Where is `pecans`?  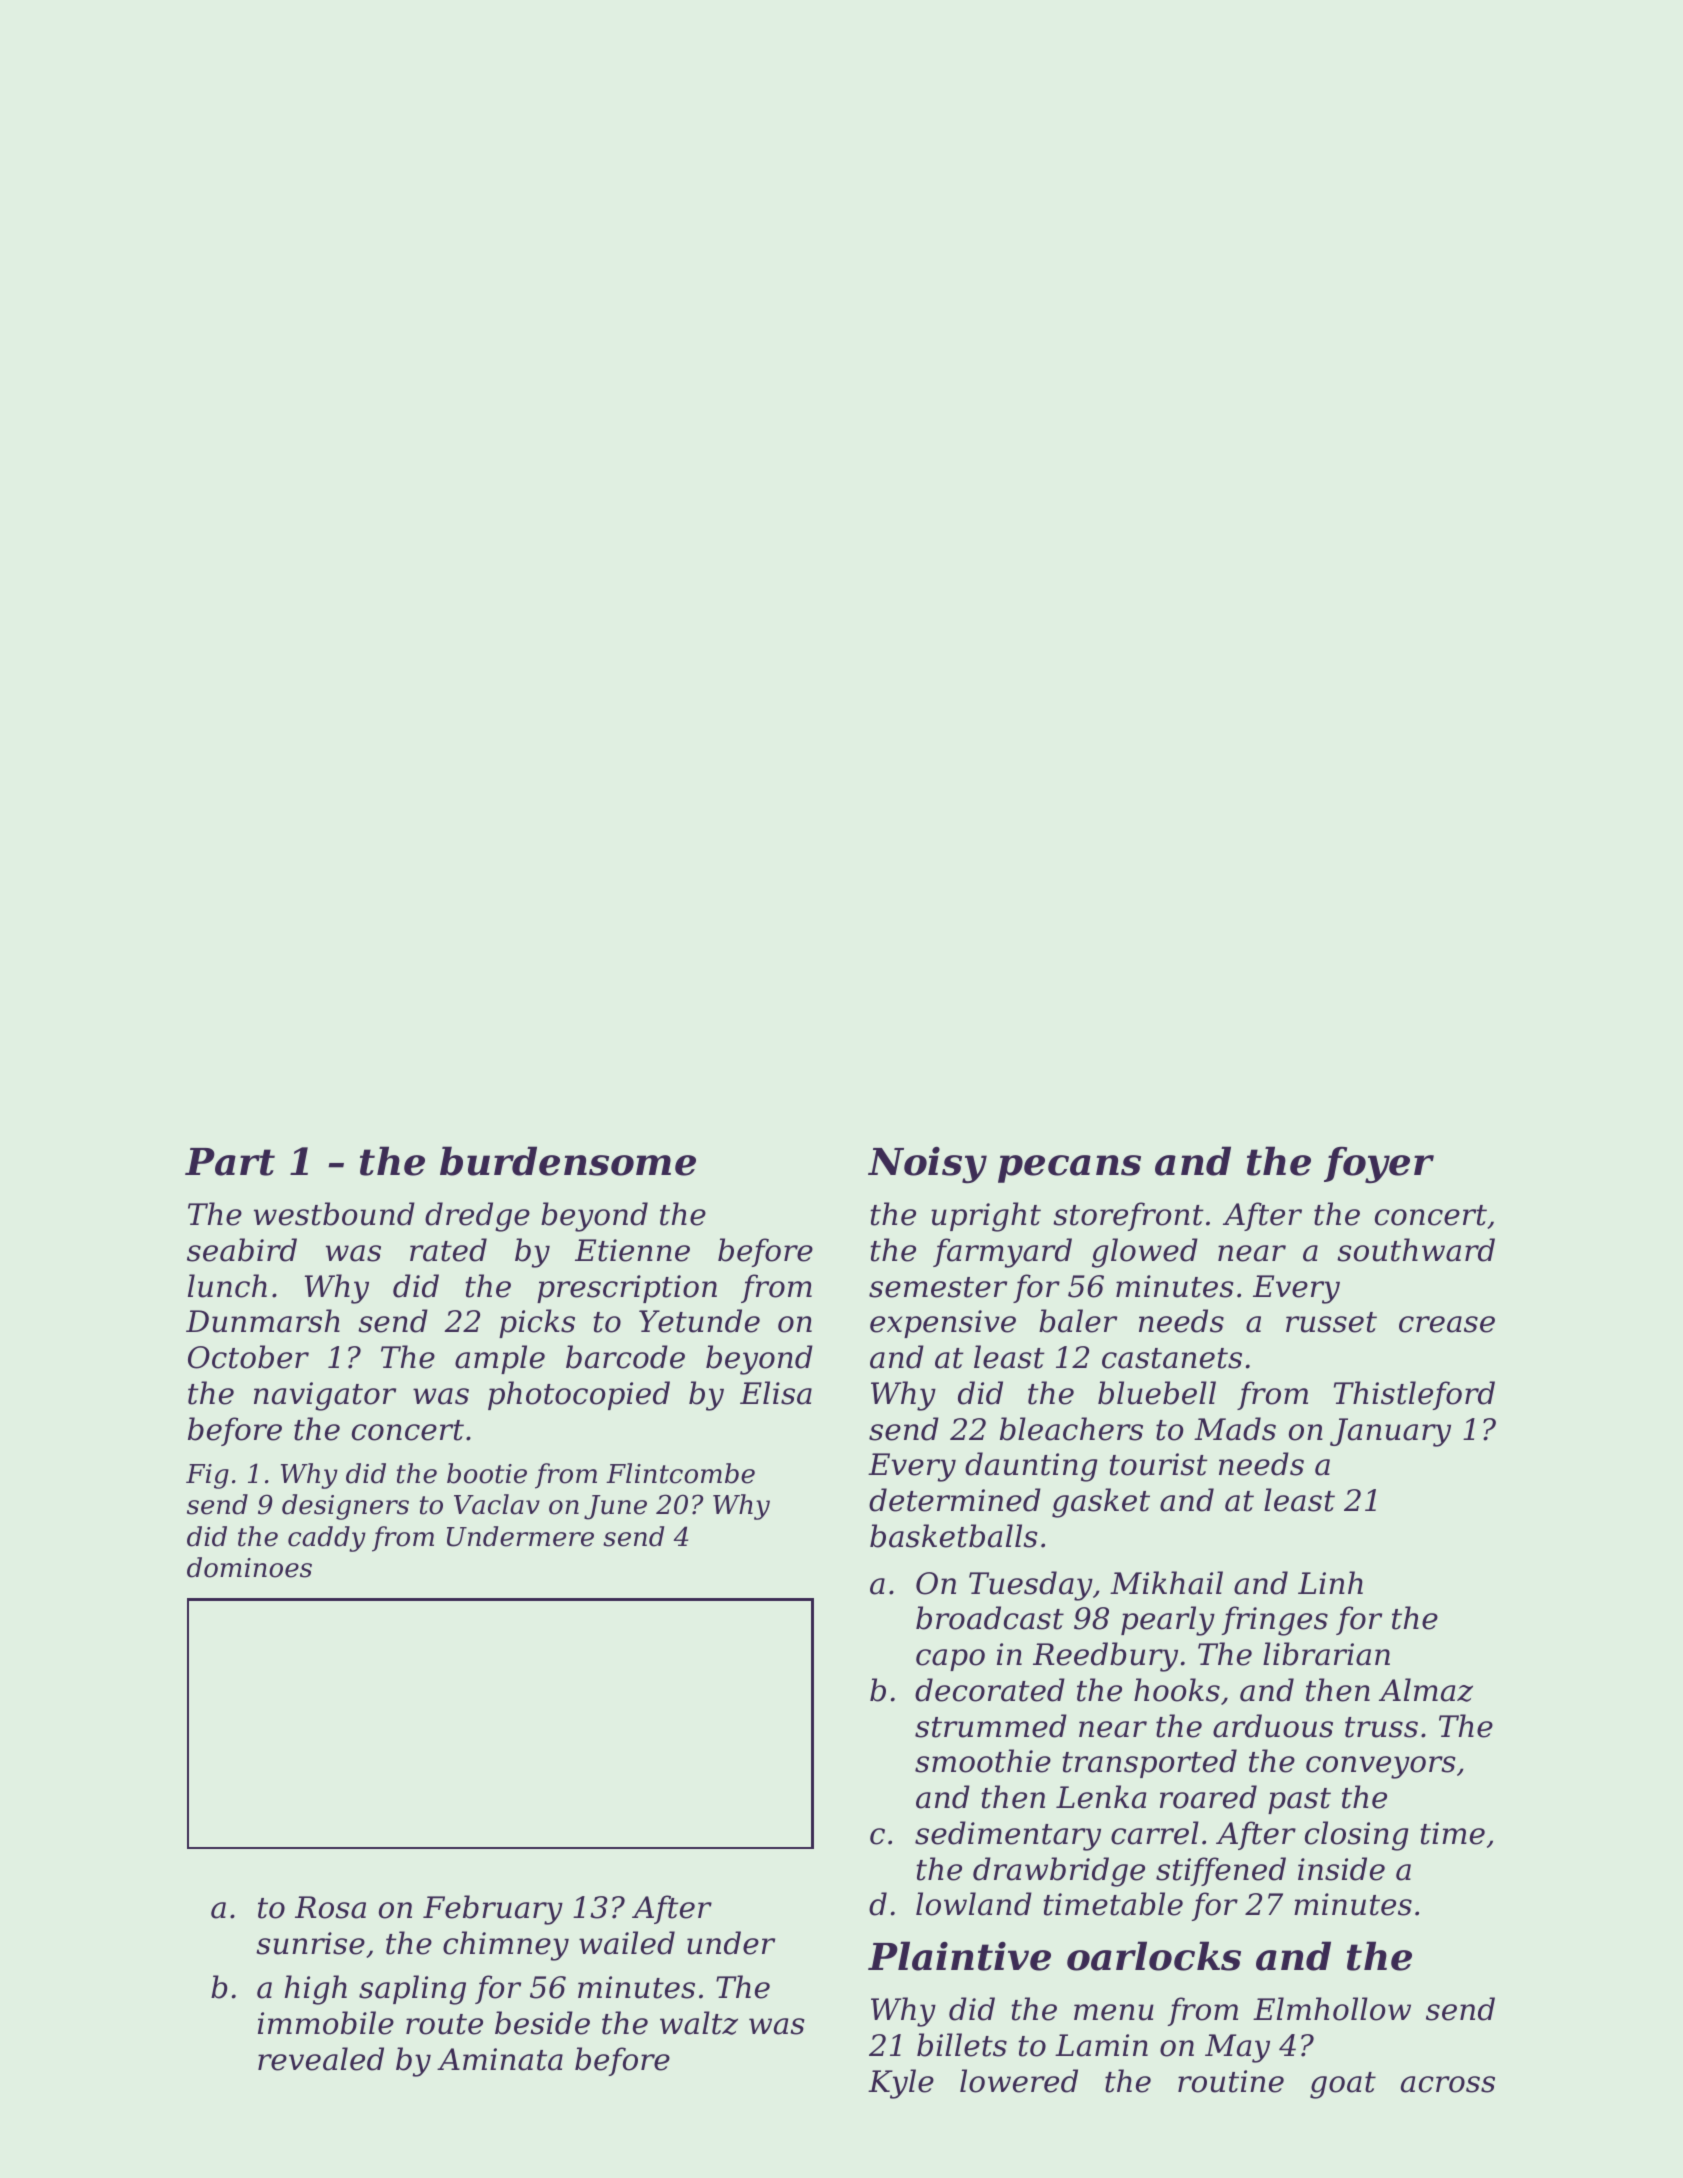 pecans is located at coordinates (1069, 1169).
